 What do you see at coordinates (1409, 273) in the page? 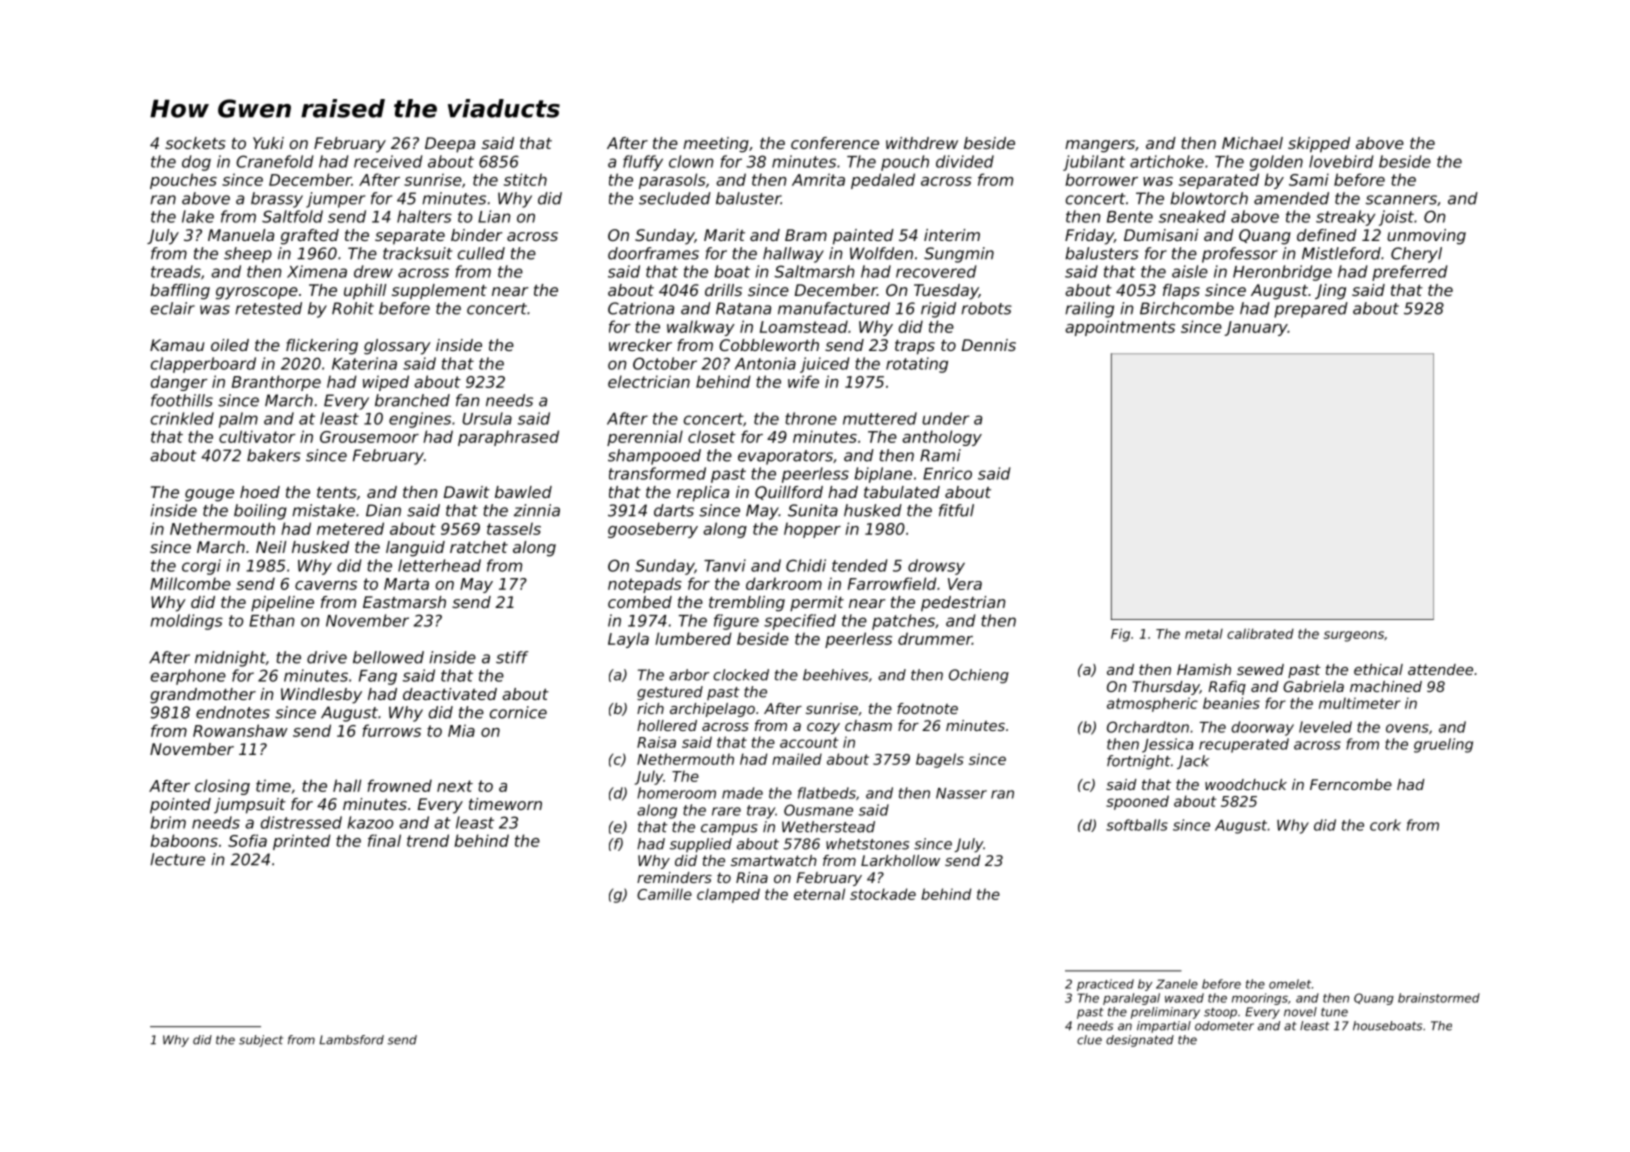
I see `preferred` at bounding box center [1409, 273].
